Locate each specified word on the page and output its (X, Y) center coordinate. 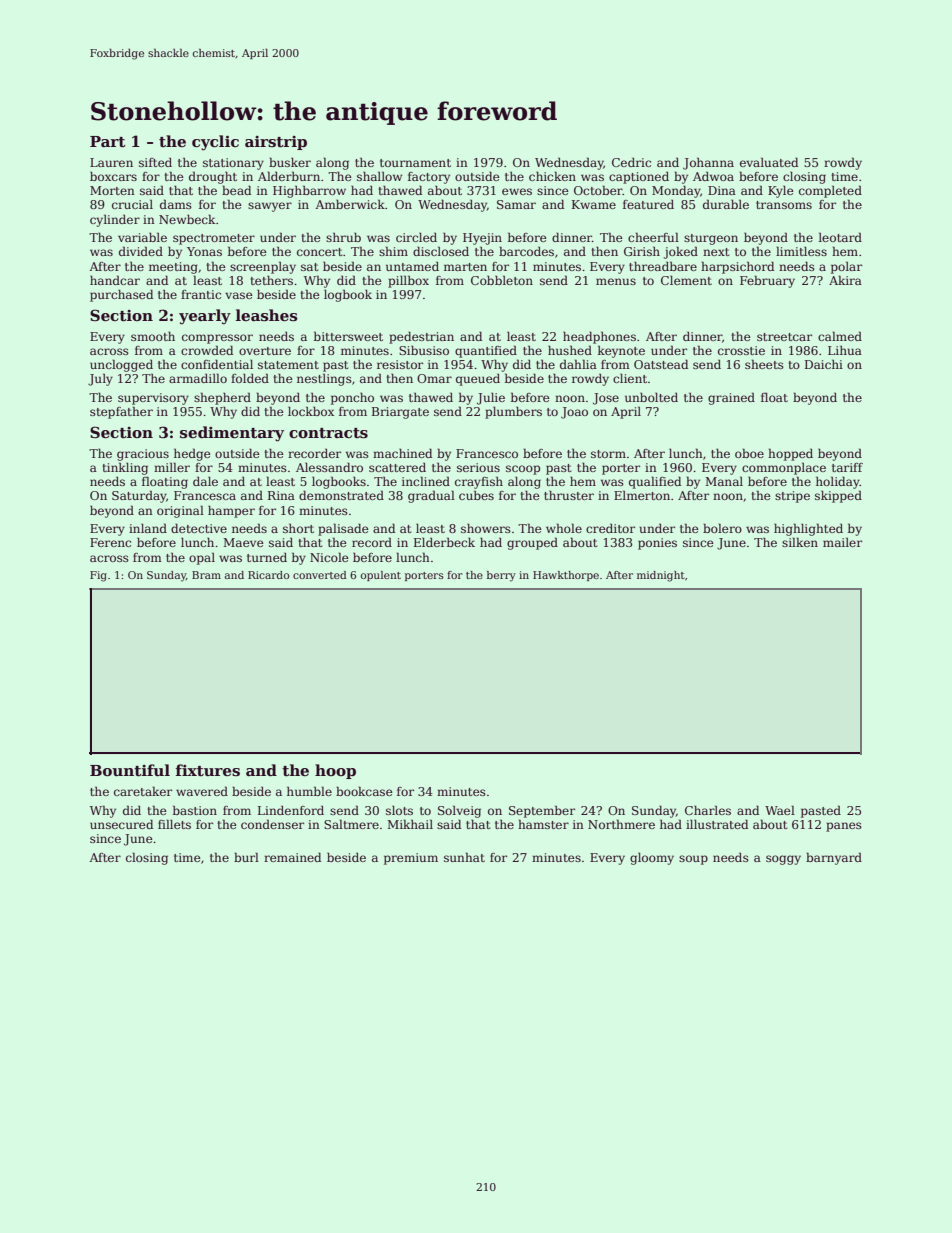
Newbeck (187, 219)
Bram (206, 575)
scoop (523, 470)
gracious (143, 455)
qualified (655, 482)
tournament (415, 163)
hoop (335, 771)
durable (726, 204)
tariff (847, 467)
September (542, 811)
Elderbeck (444, 542)
